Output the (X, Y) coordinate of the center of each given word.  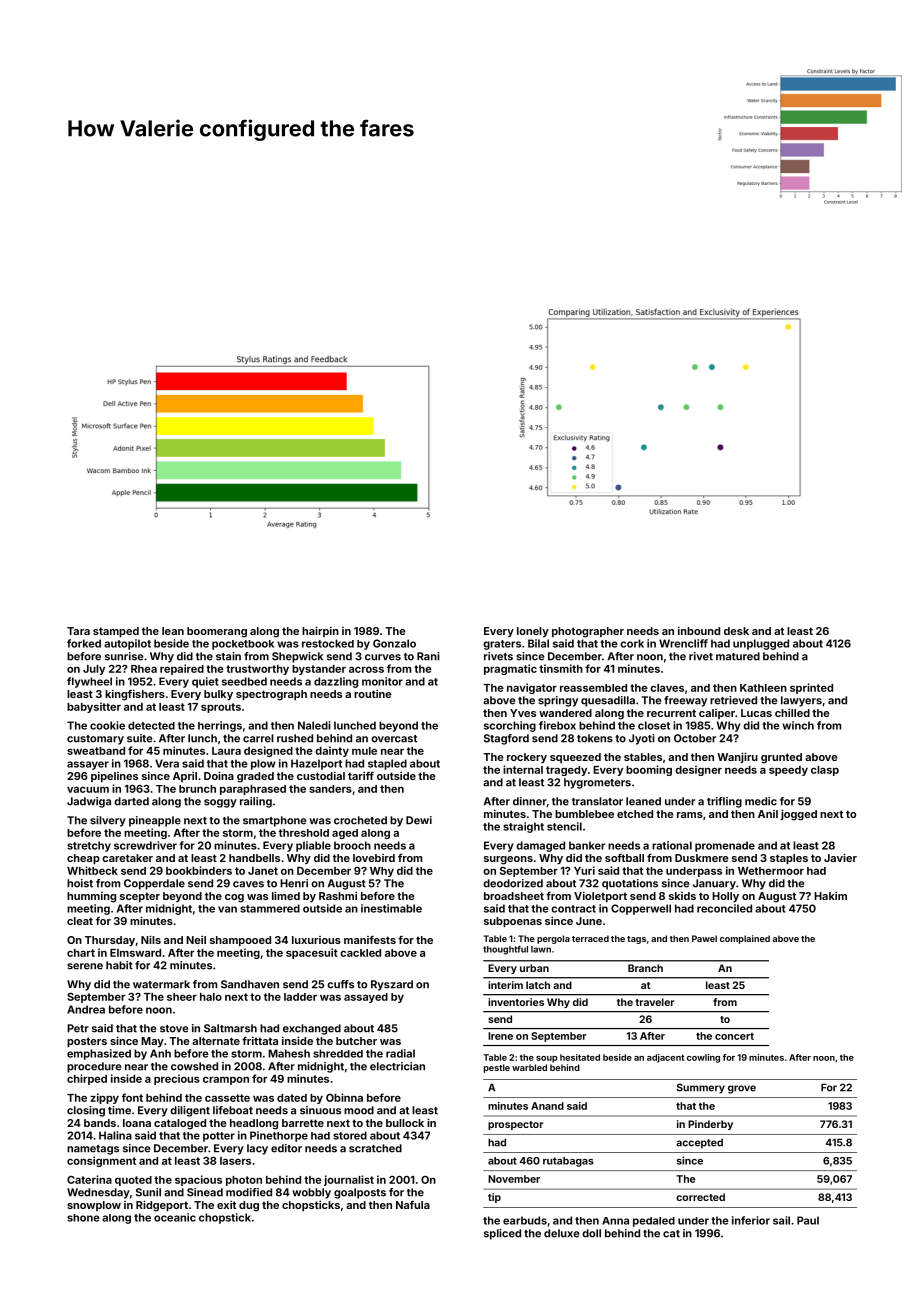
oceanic (175, 1217)
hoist (80, 883)
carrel (258, 738)
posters (87, 1042)
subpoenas (513, 922)
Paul (808, 1220)
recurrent (671, 713)
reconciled (724, 908)
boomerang (217, 632)
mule (364, 751)
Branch (645, 968)
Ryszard (392, 985)
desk (736, 631)
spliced (502, 1234)
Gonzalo (394, 643)
